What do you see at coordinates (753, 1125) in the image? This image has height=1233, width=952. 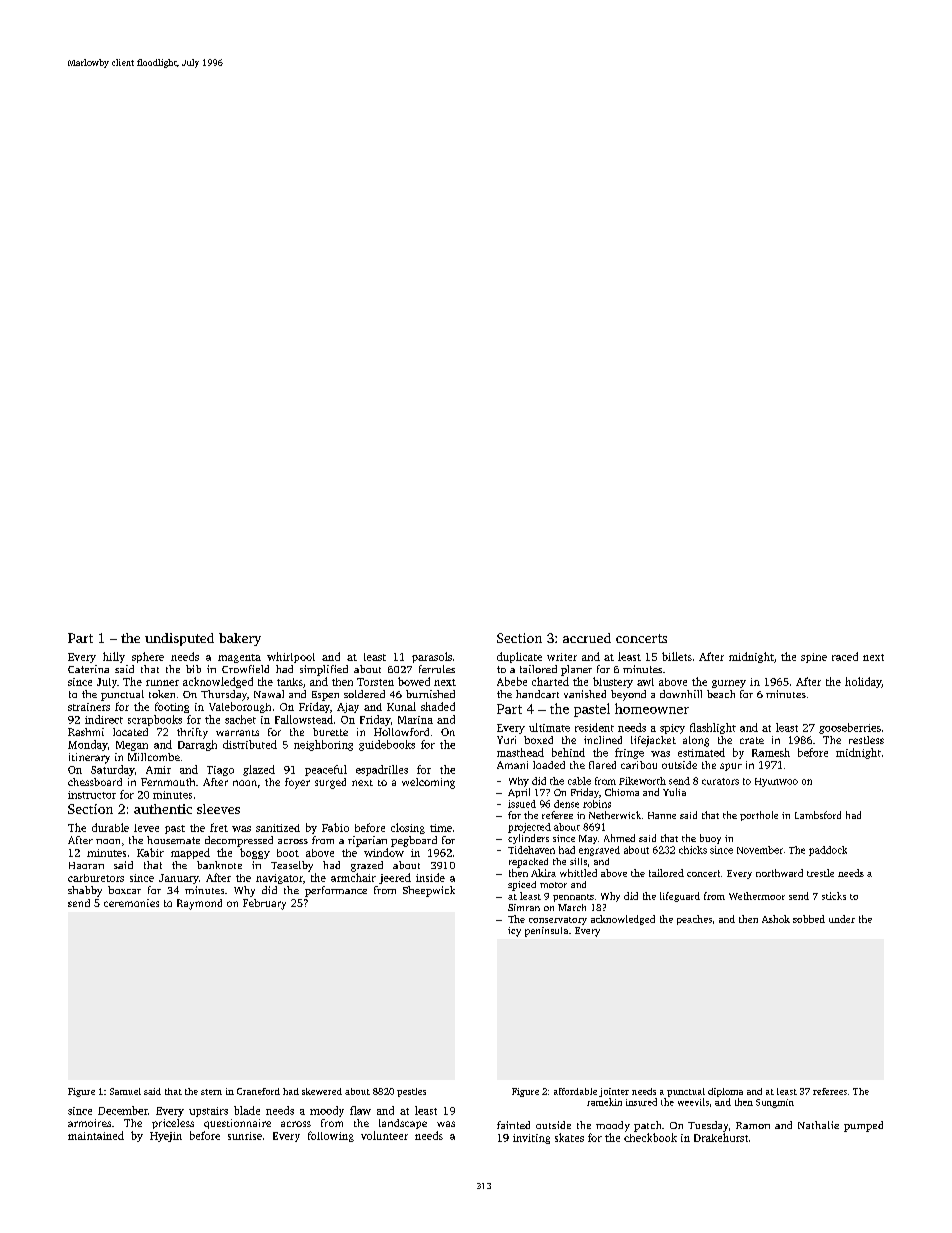 I see `Ramon` at bounding box center [753, 1125].
